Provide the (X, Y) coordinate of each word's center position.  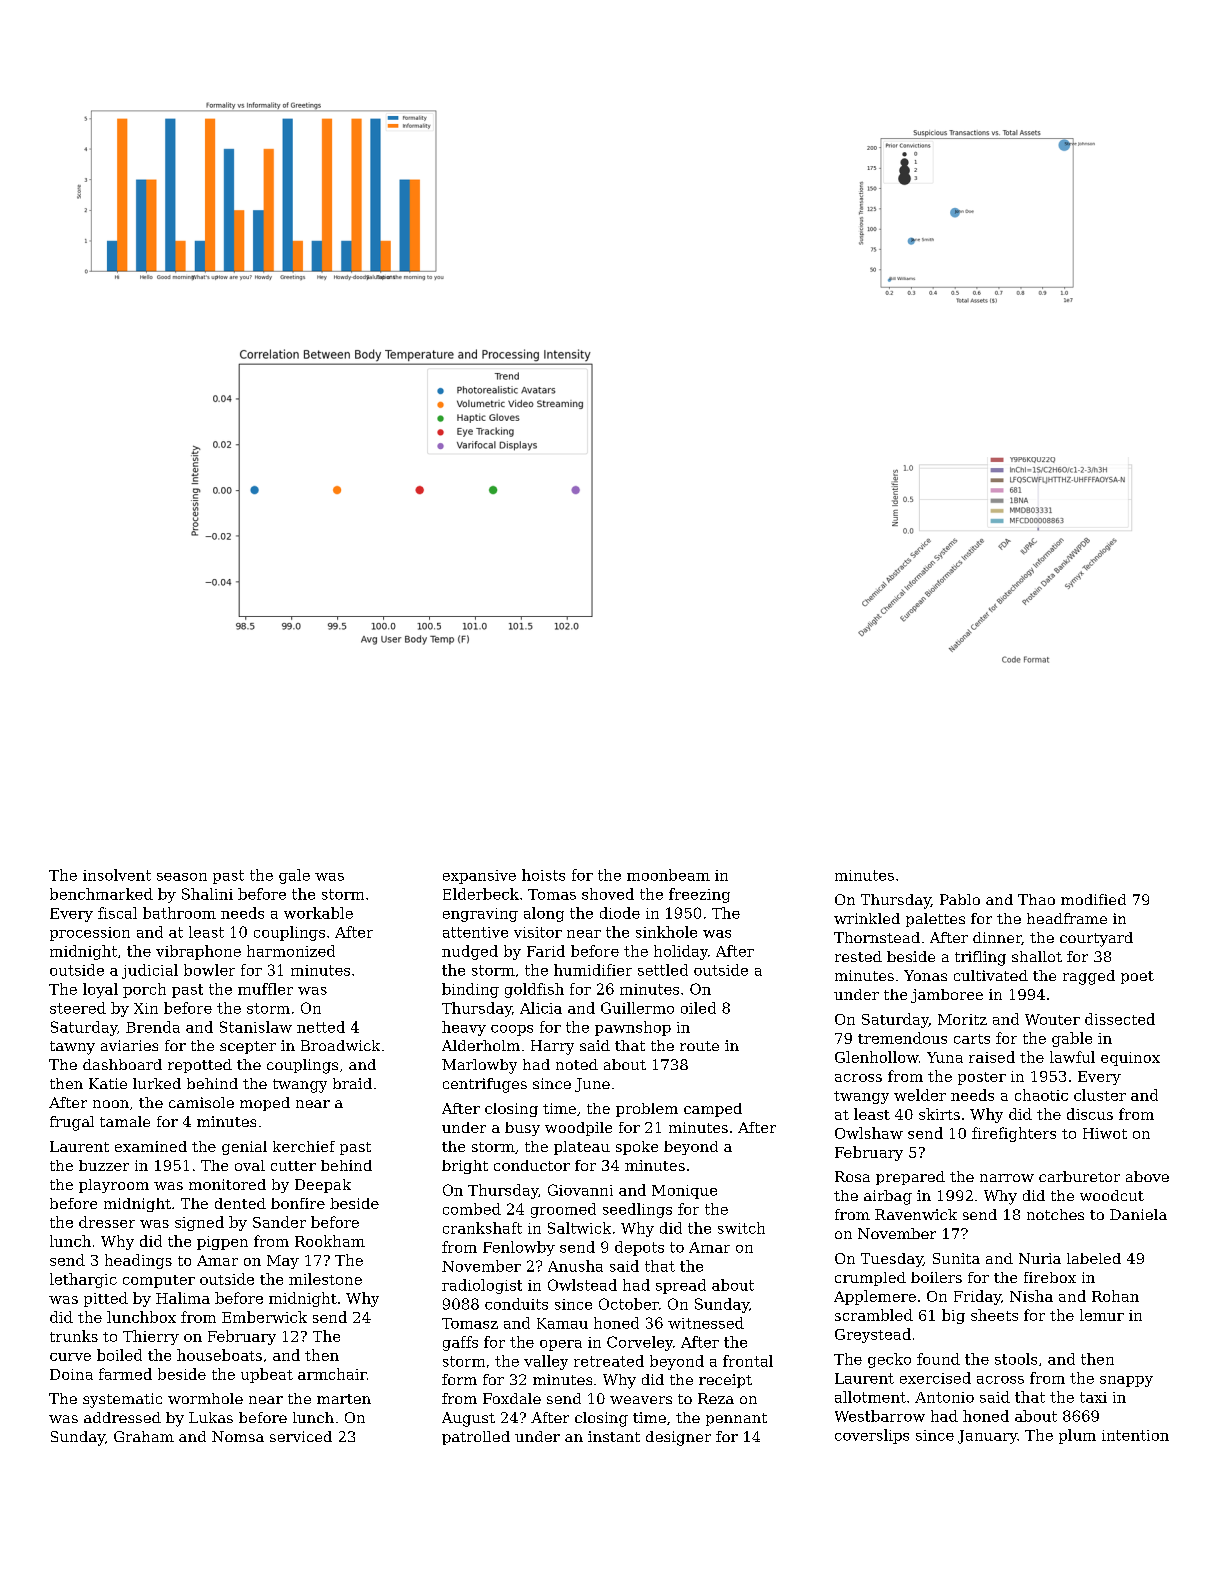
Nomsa (238, 1436)
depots (639, 1248)
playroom (114, 1186)
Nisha (1031, 1296)
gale (294, 876)
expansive (479, 877)
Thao (1036, 899)
